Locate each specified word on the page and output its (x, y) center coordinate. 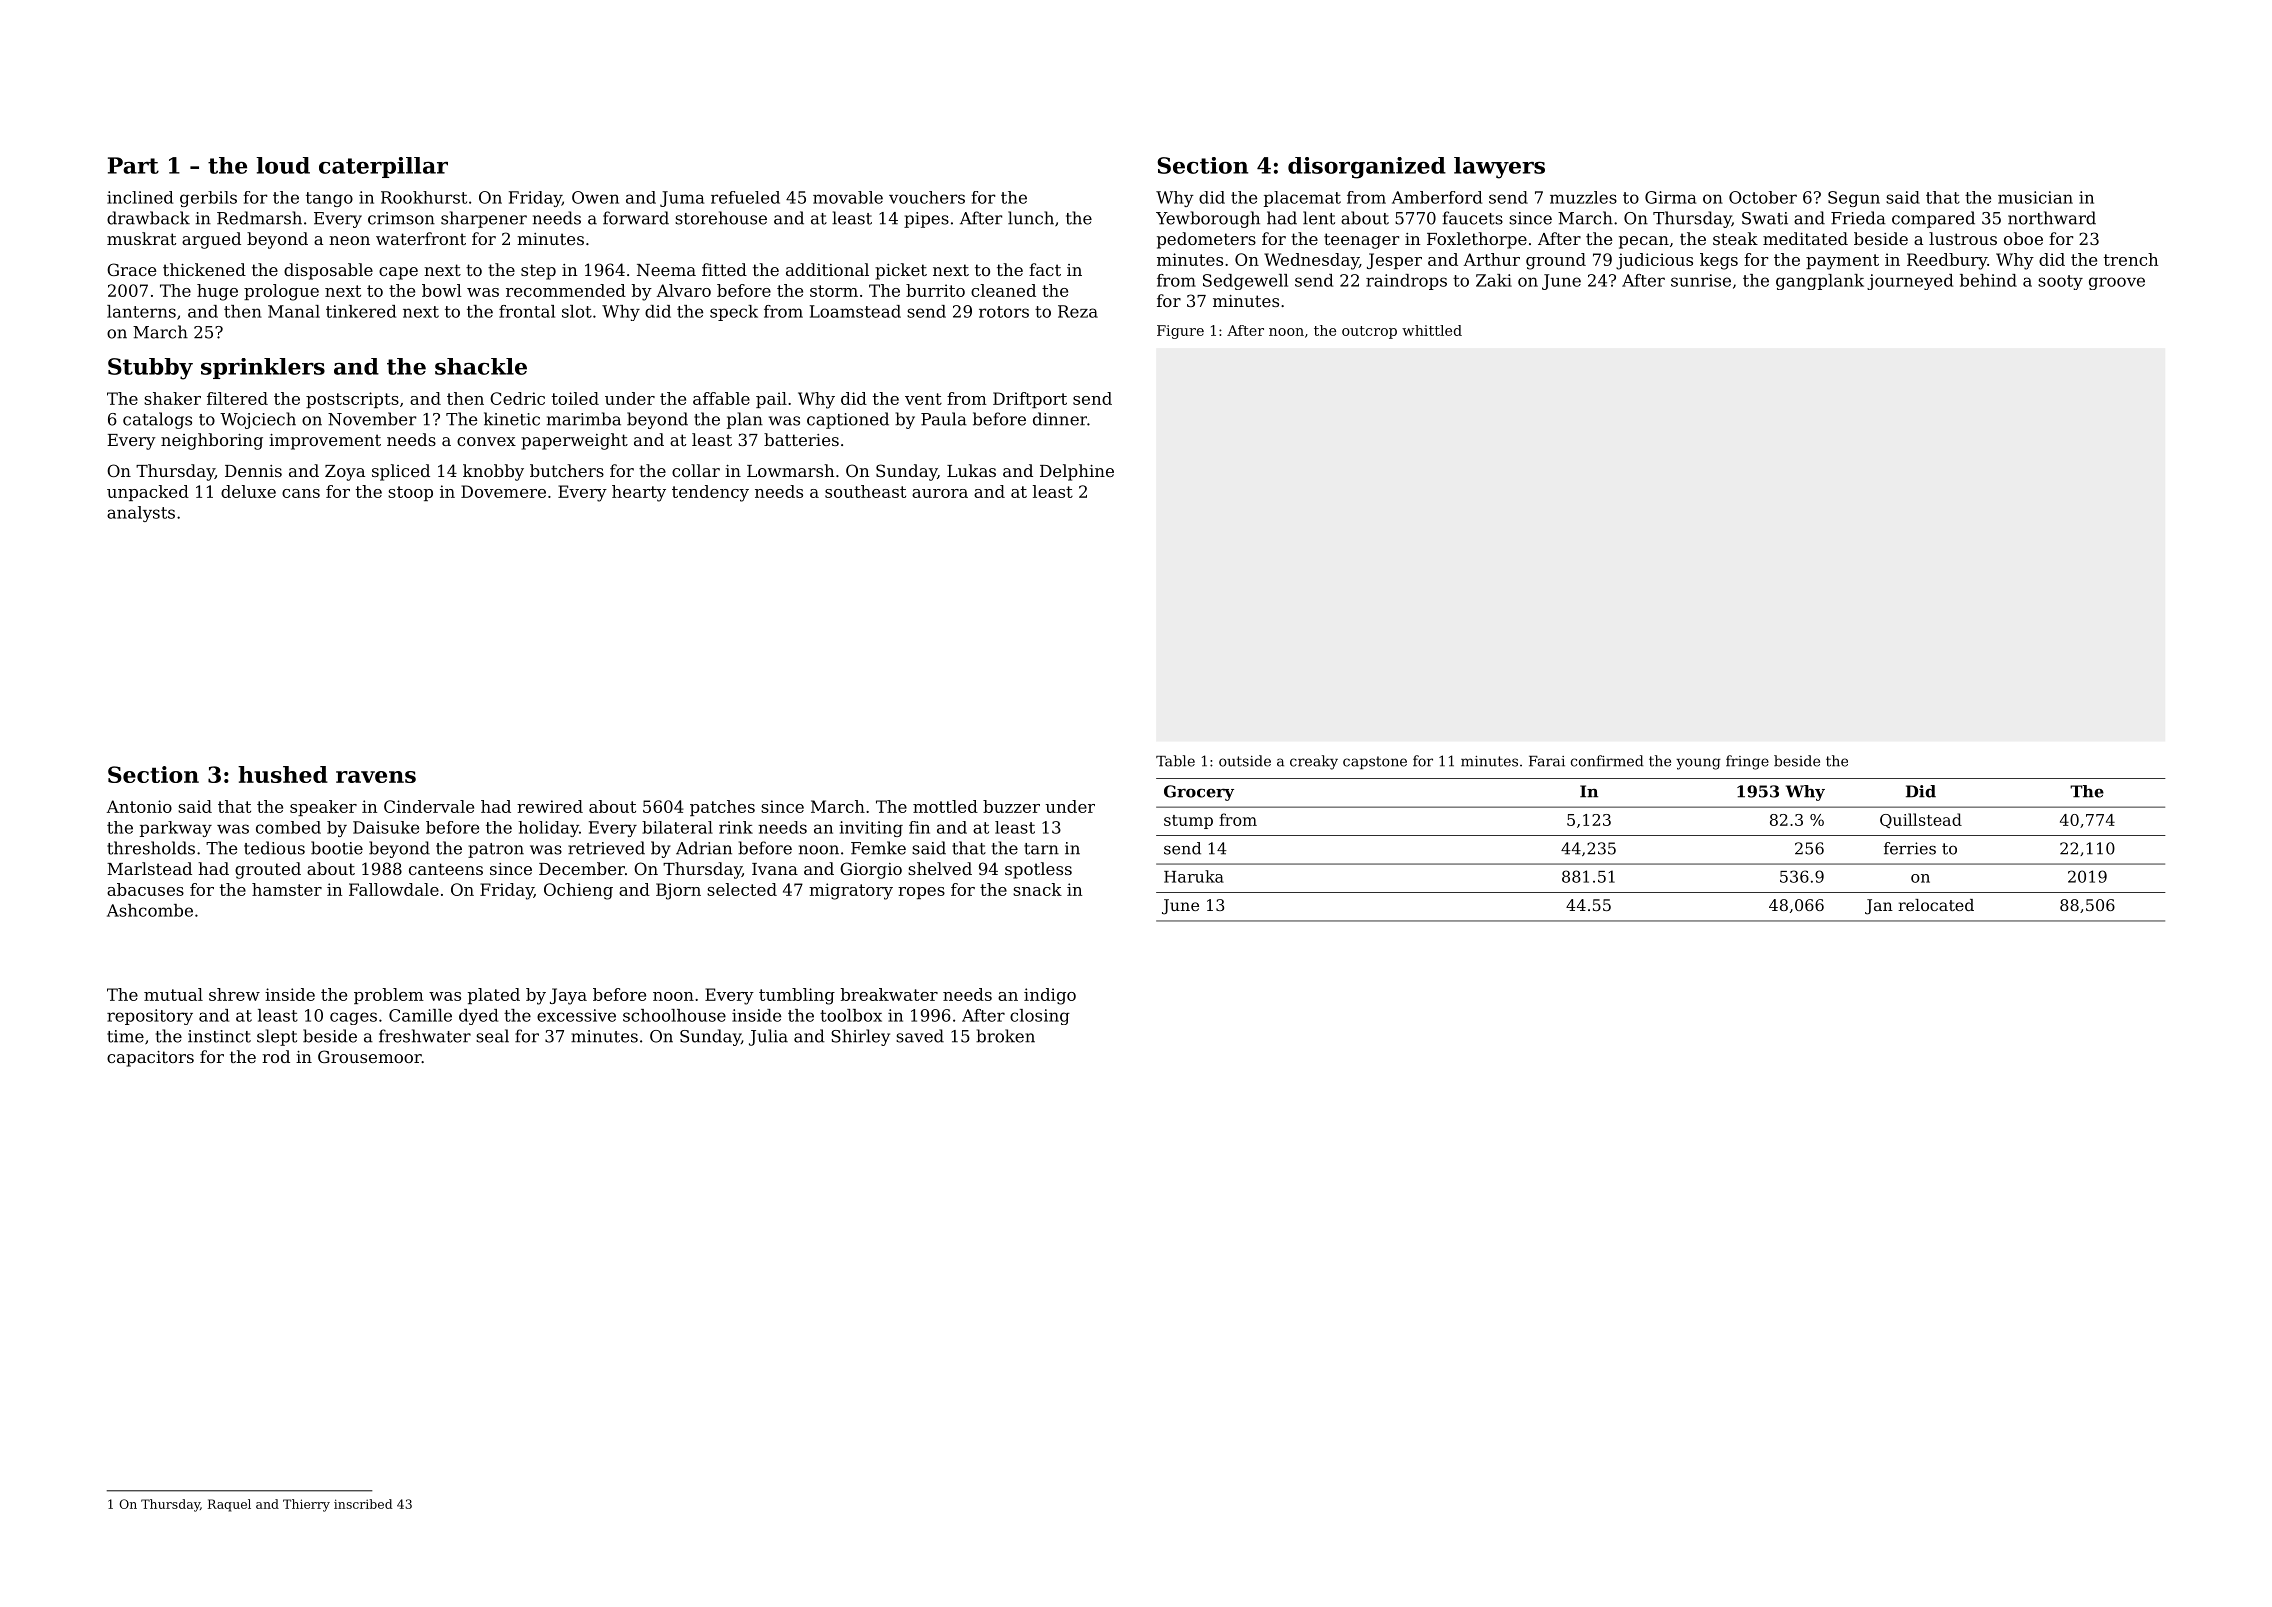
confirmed (1607, 761)
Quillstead (1921, 820)
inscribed (363, 1504)
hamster (287, 889)
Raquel (229, 1505)
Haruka (1194, 876)
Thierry (306, 1505)
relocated (1936, 905)
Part (133, 165)
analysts (141, 514)
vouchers (927, 197)
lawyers (1499, 168)
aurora (940, 493)
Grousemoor (370, 1056)
